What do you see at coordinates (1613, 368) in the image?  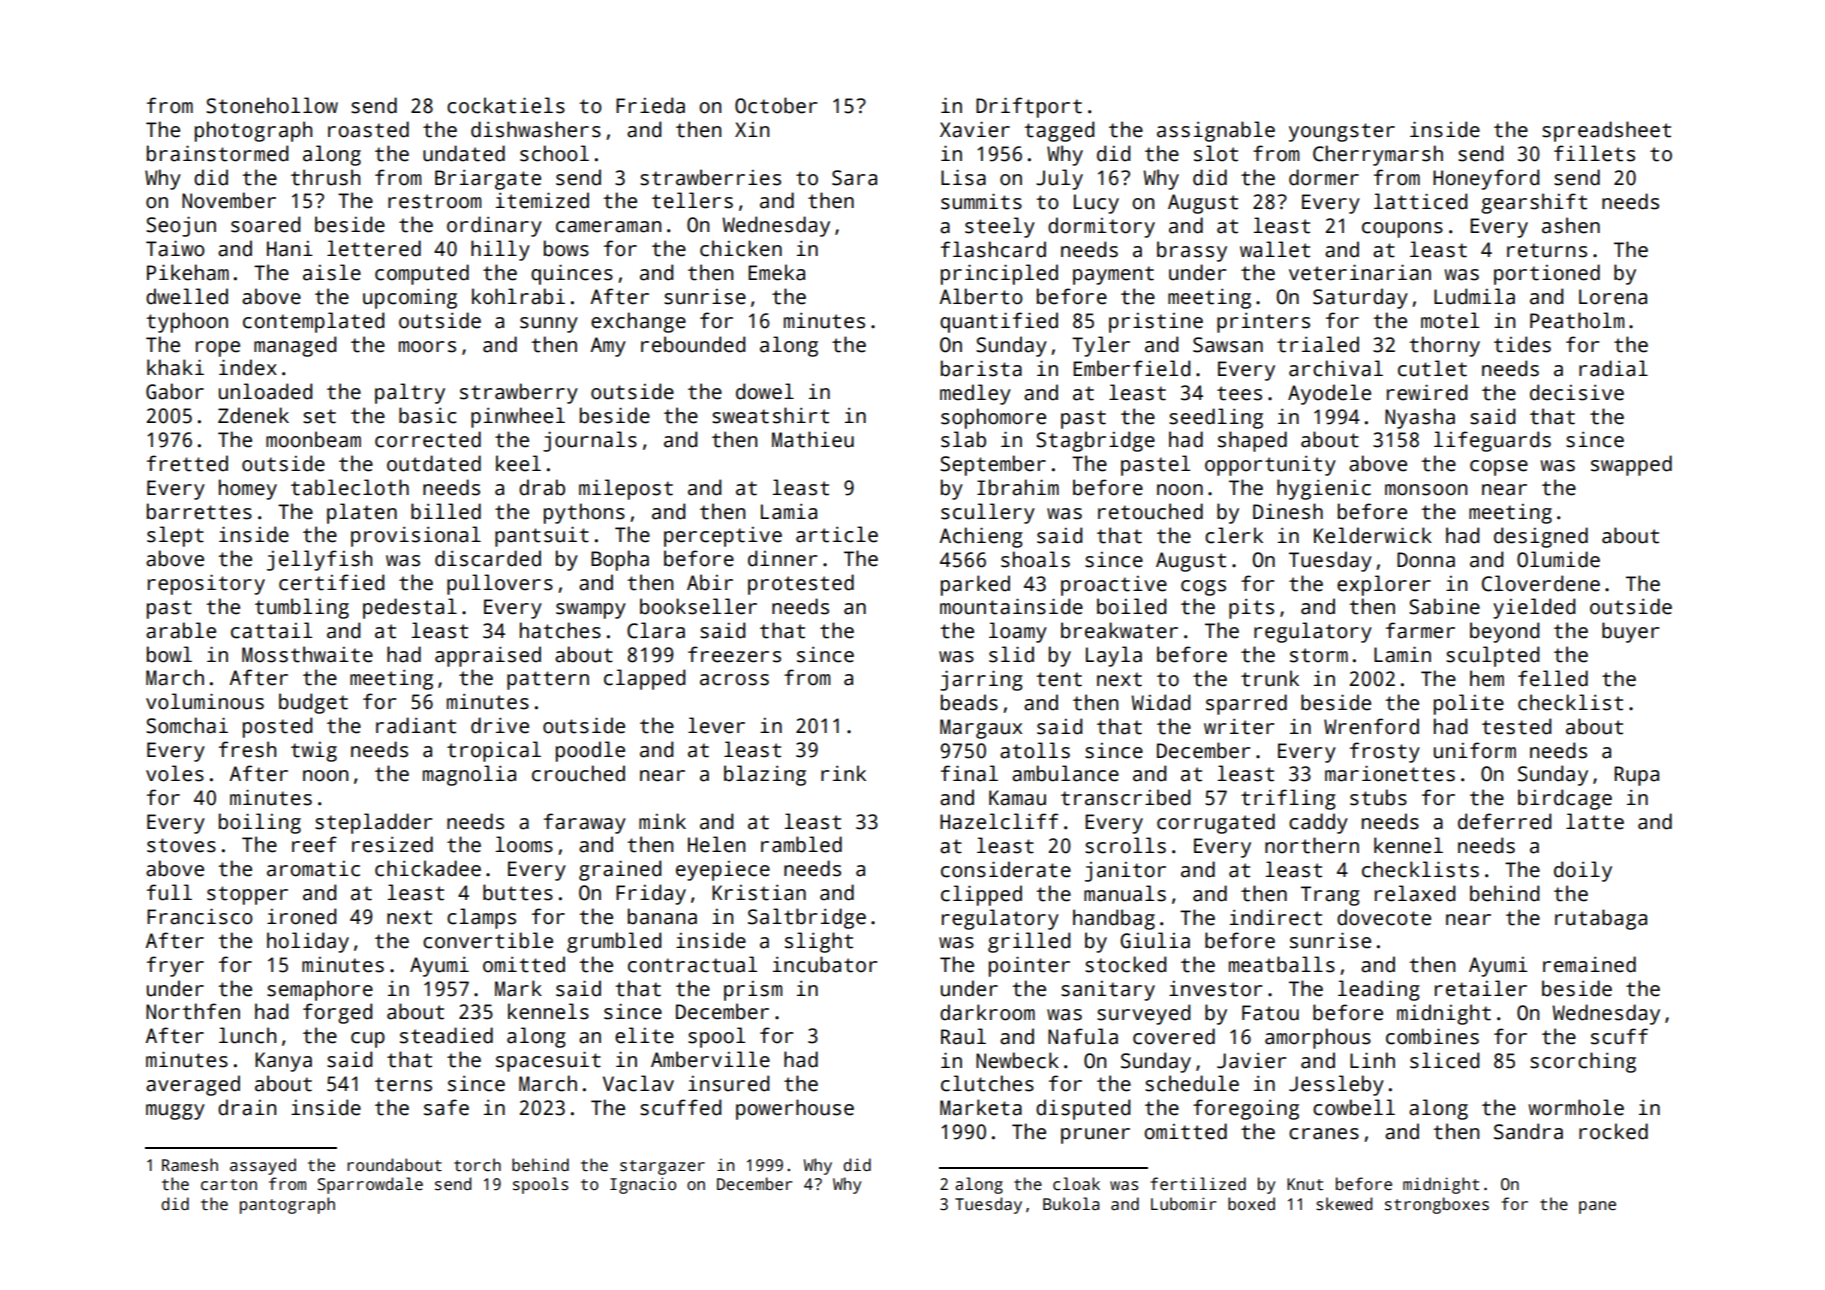 I see `radial` at bounding box center [1613, 368].
